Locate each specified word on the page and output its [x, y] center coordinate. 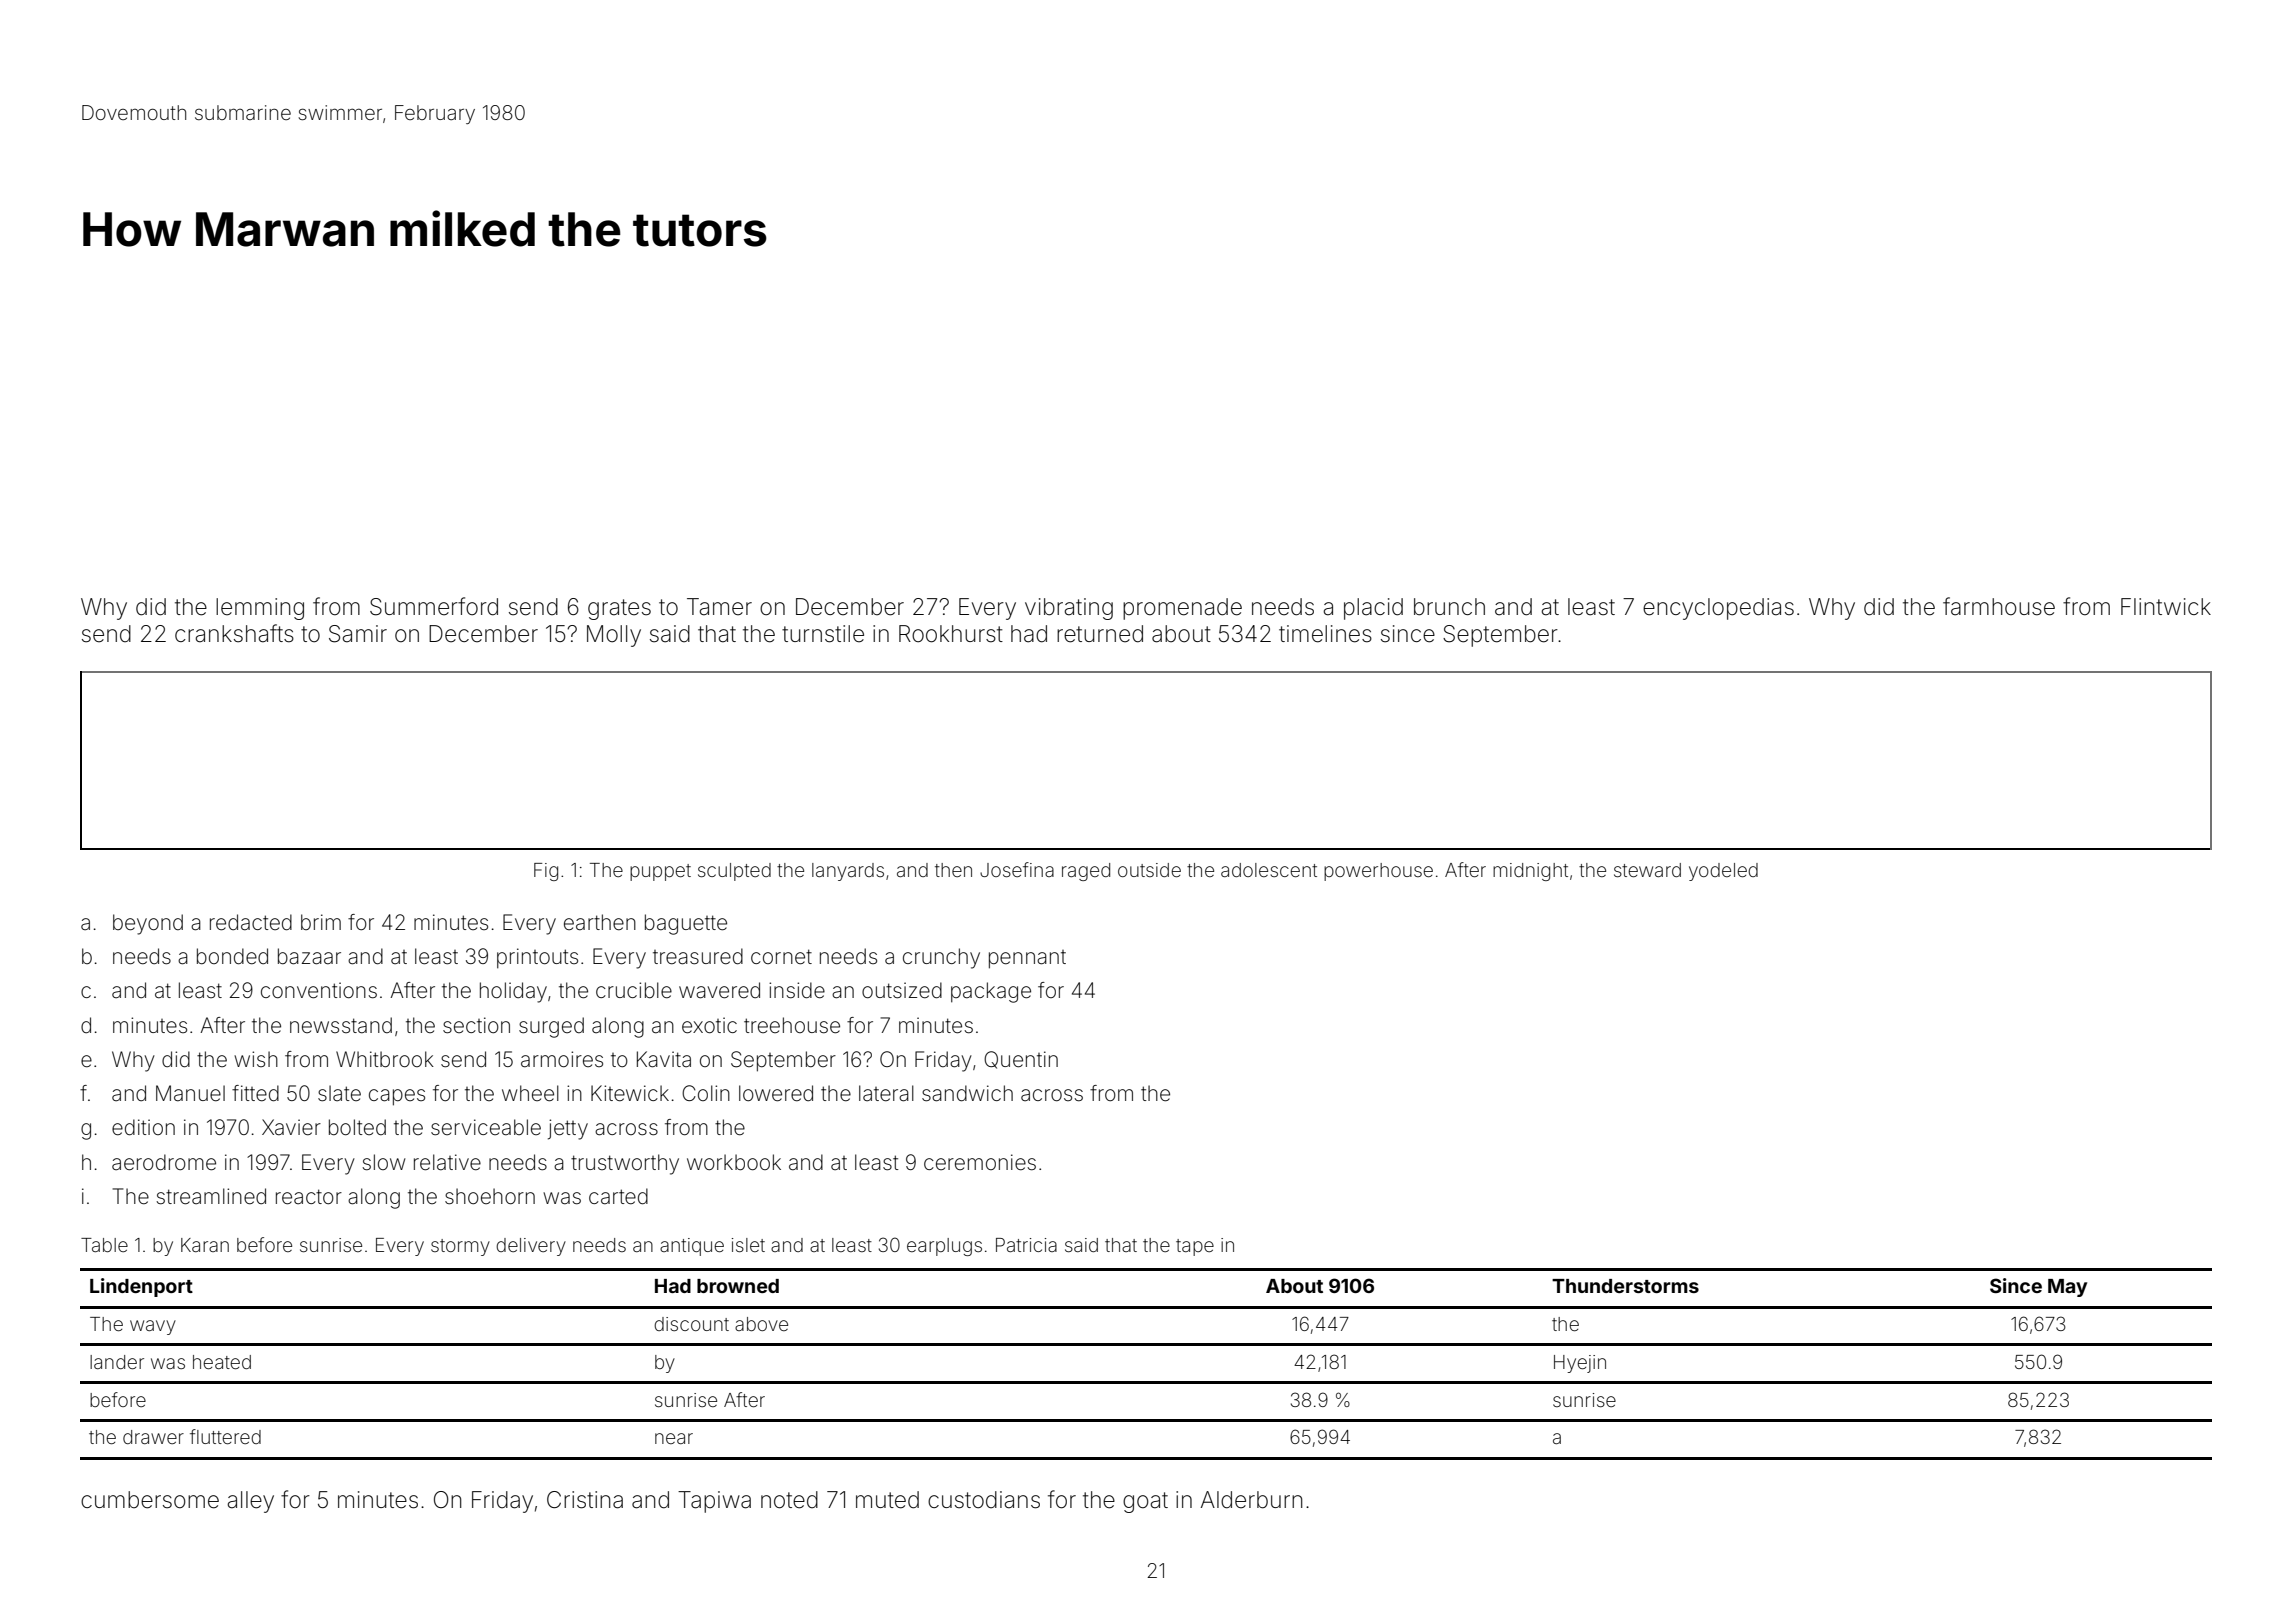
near [674, 1438]
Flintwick [2166, 606]
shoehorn [490, 1196]
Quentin [1021, 1060]
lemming [260, 609]
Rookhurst [951, 634]
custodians [984, 1500]
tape [1195, 1247]
